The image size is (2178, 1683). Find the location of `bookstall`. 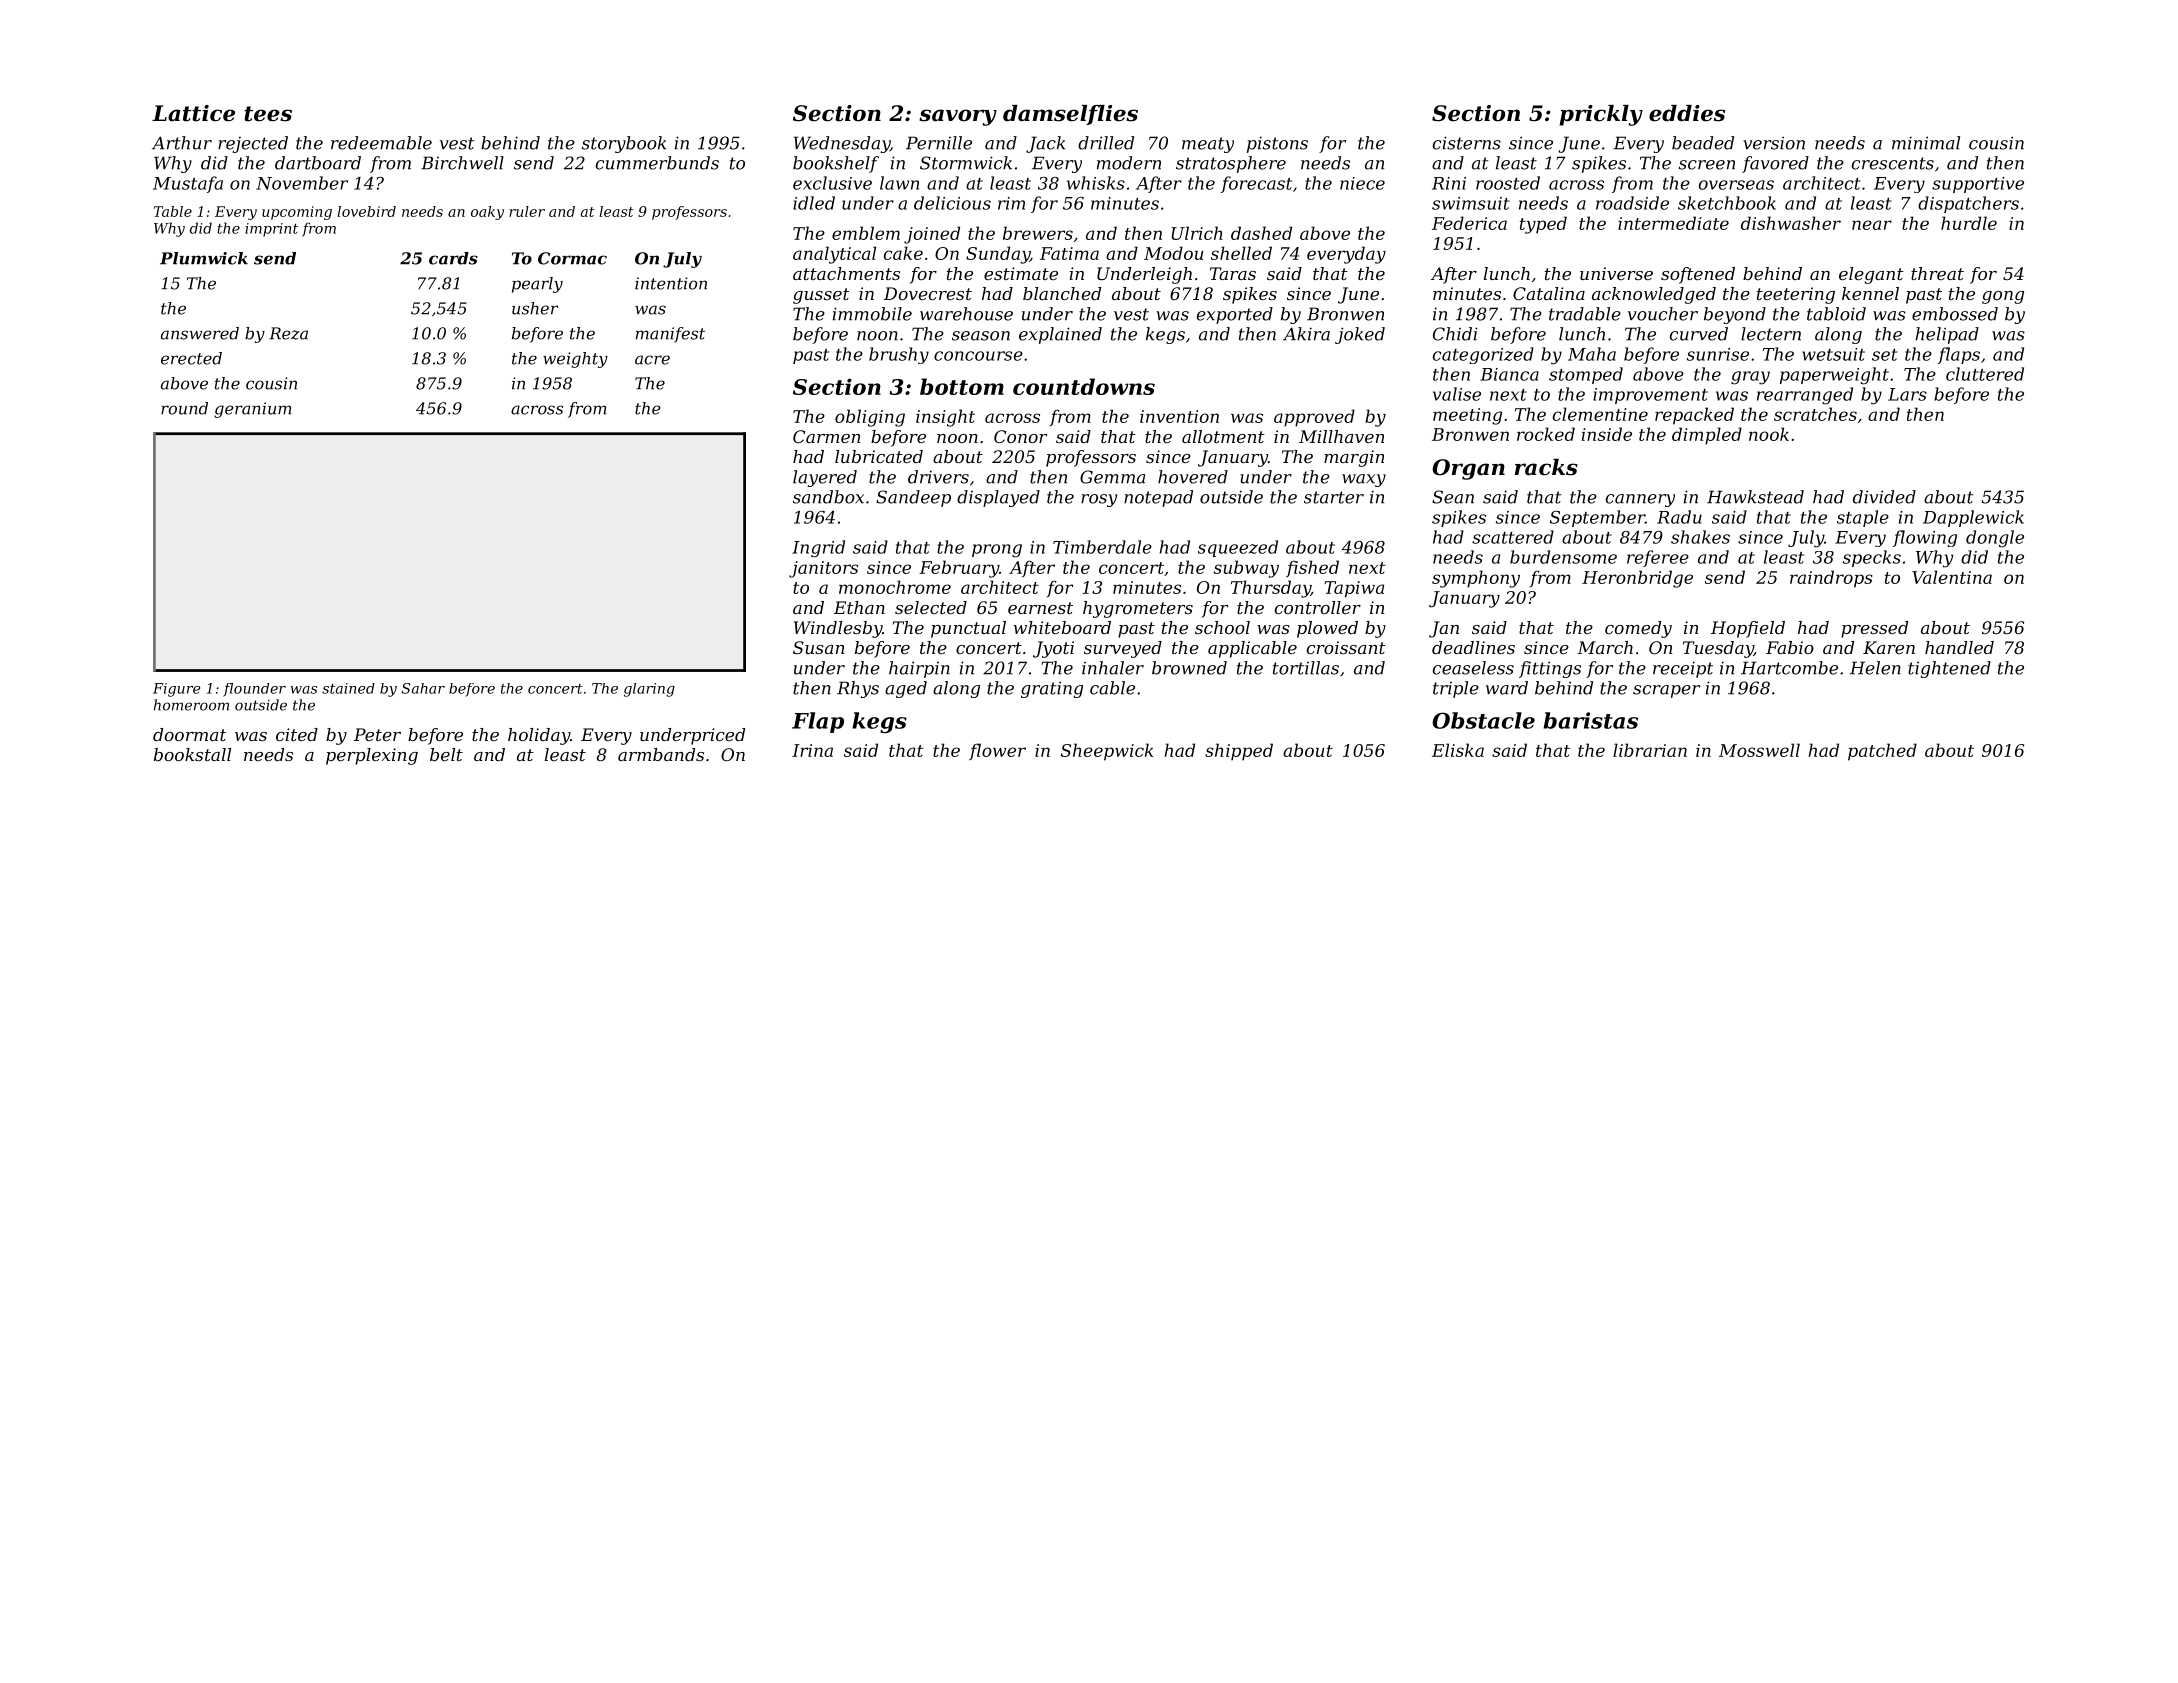

bookstall is located at coordinates (192, 754).
